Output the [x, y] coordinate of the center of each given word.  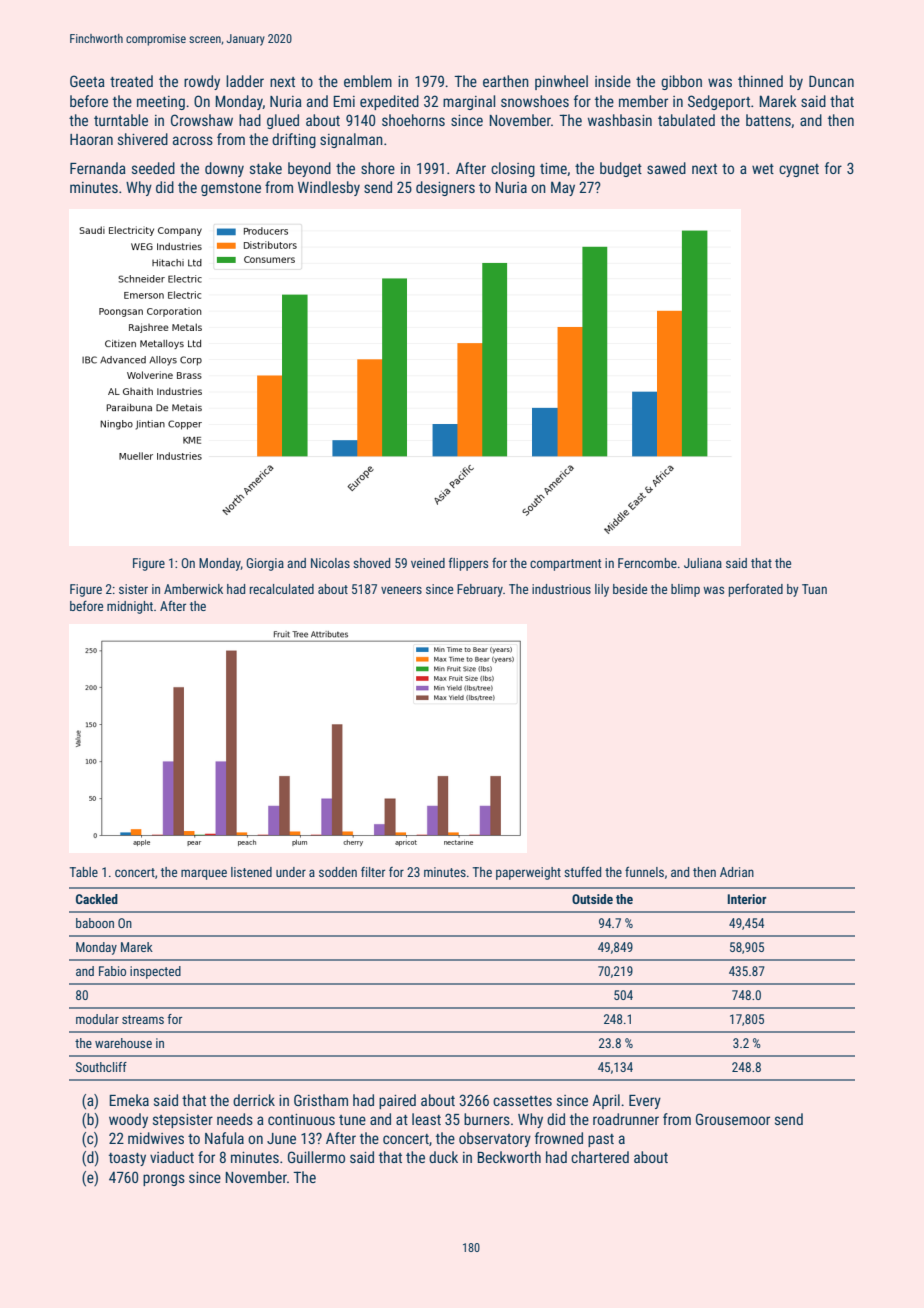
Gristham [321, 1100]
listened [251, 872]
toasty [127, 1159]
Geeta [87, 81]
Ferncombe [647, 563]
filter [373, 872]
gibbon [681, 82]
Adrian [737, 872]
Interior [747, 899]
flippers [468, 564]
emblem [368, 81]
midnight [130, 607]
